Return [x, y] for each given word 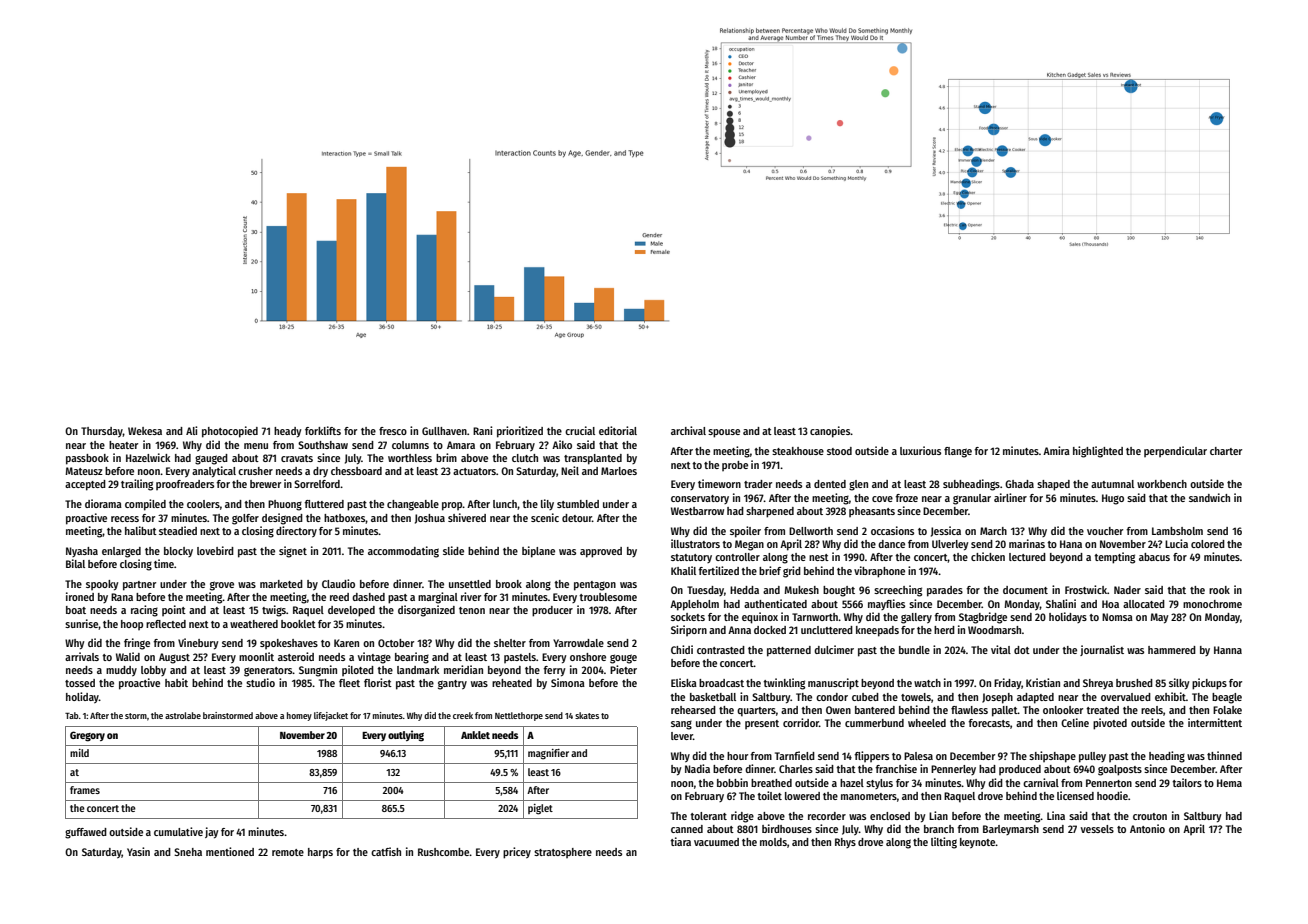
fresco [393, 431]
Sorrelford [317, 484]
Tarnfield [795, 755]
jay [212, 833]
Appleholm [694, 605]
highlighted [1098, 452]
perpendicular [1175, 451]
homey [299, 716]
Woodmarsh [995, 630]
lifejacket [331, 716]
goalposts [1120, 770]
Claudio [338, 583]
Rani [482, 430]
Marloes [619, 471]
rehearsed [693, 710]
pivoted [1110, 724]
